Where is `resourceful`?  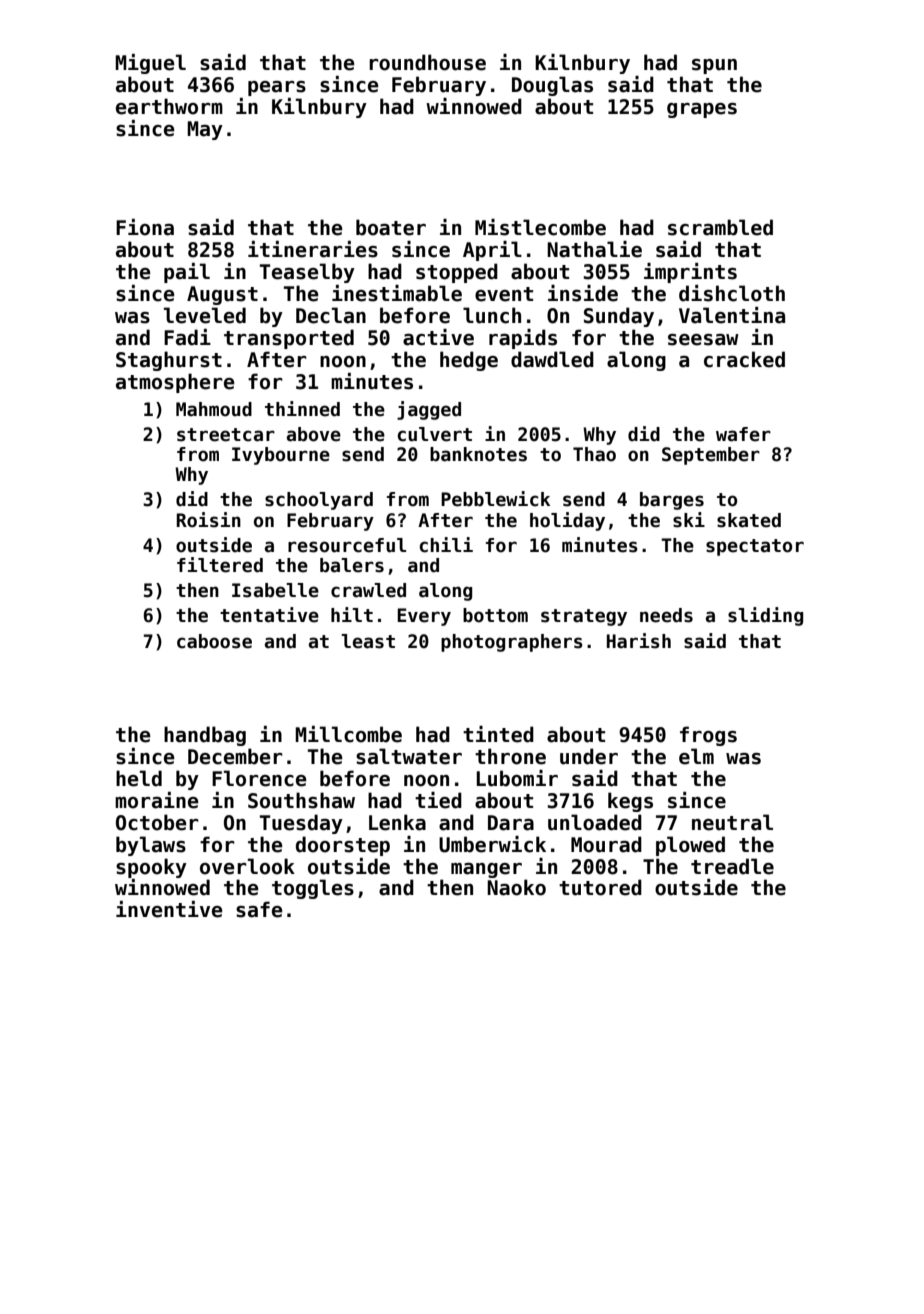
resourceful is located at coordinates (347, 545).
